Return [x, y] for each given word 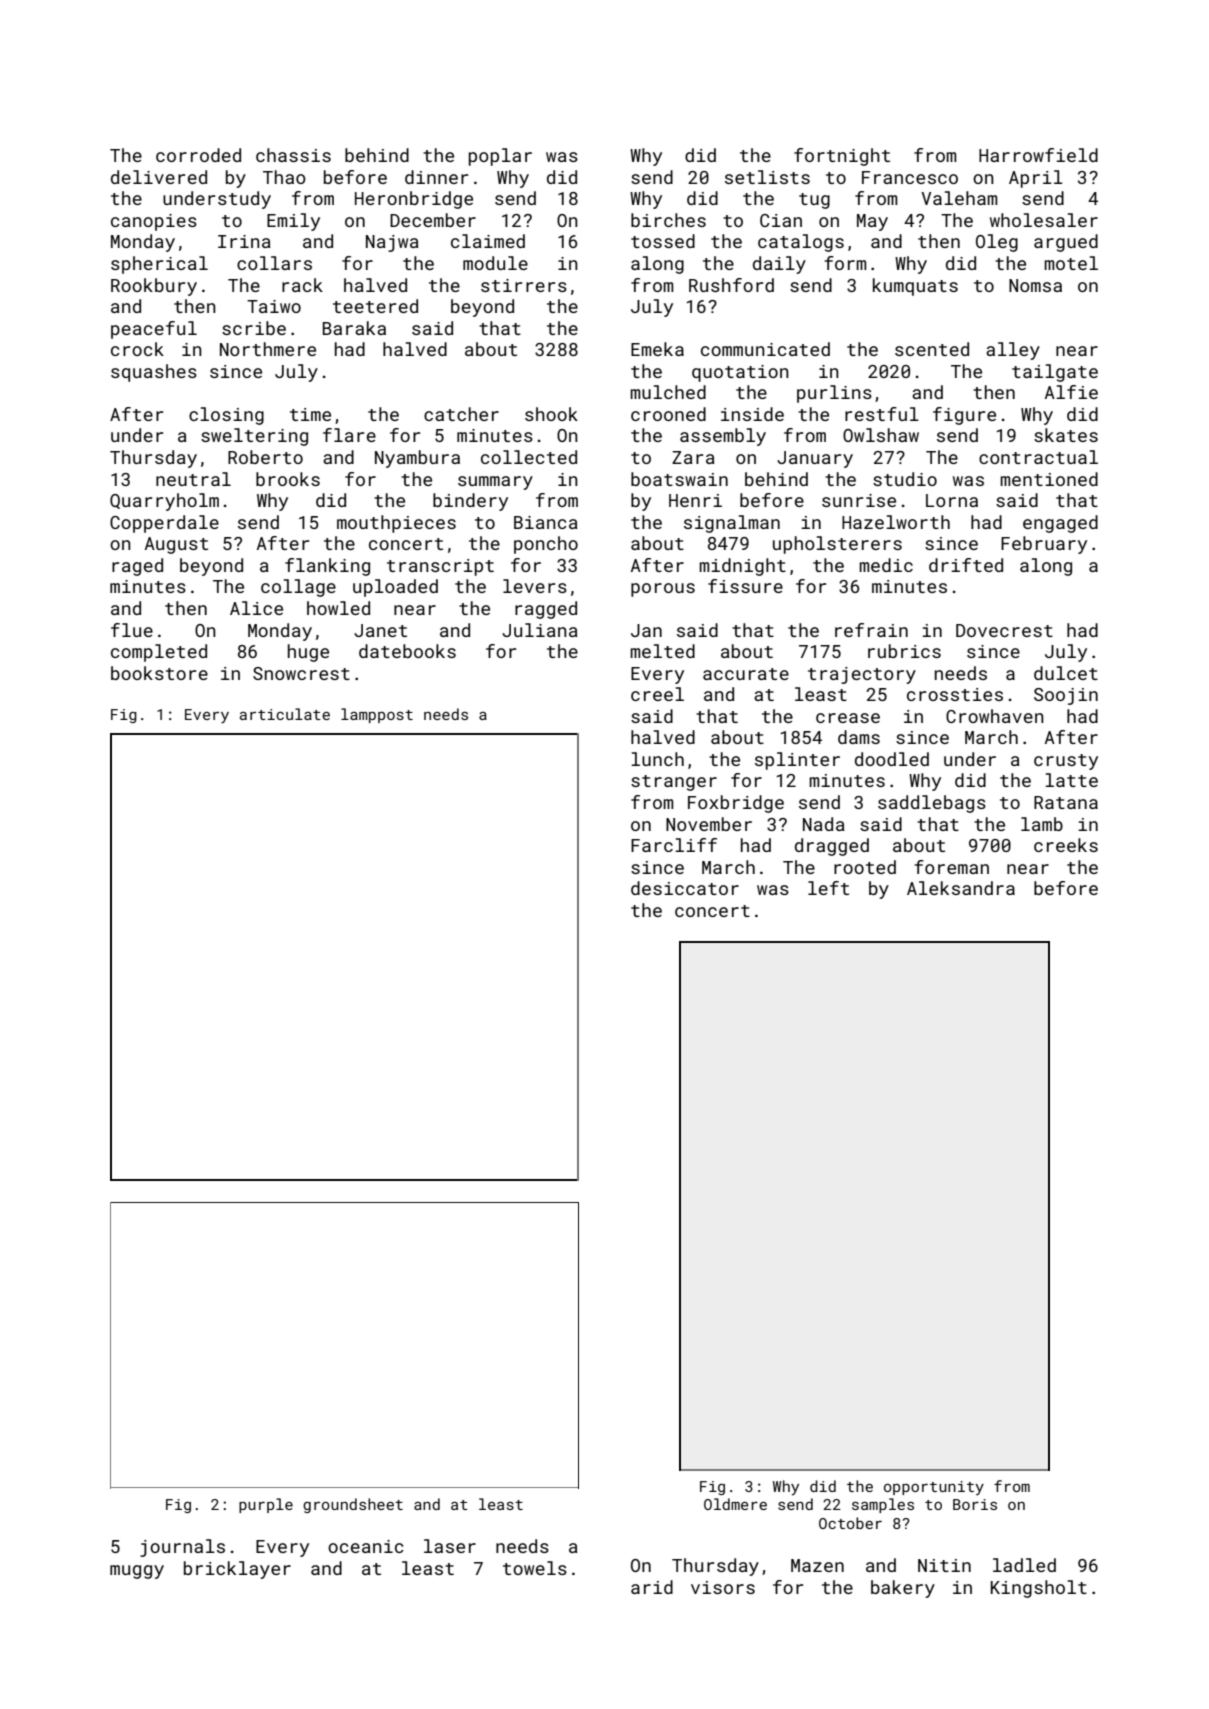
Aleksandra [961, 888]
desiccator [685, 888]
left [828, 888]
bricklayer [237, 1570]
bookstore [159, 673]
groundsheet [353, 1505]
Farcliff [674, 845]
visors [723, 1587]
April [1036, 179]
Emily [293, 222]
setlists [767, 177]
